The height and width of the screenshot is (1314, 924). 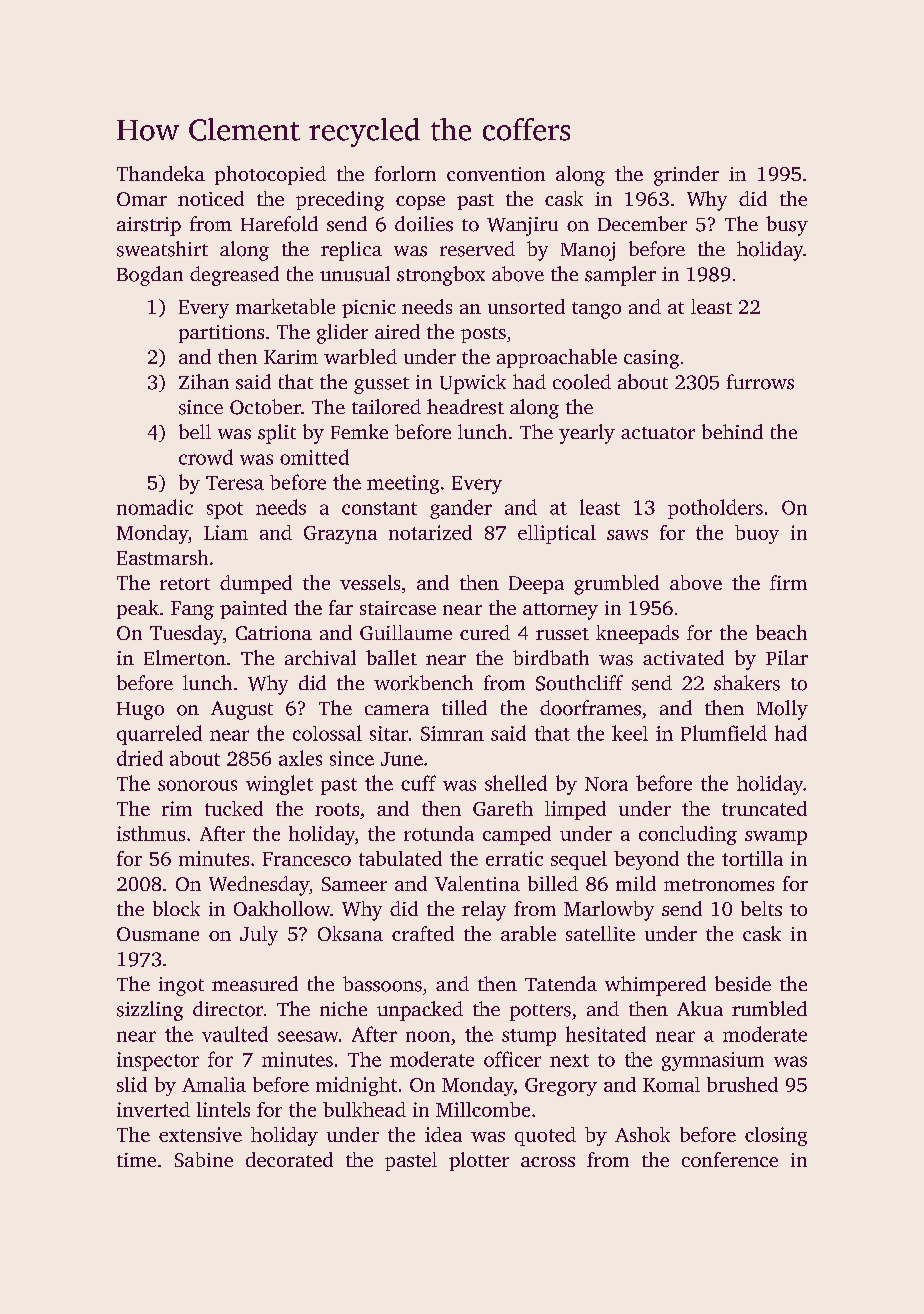 What do you see at coordinates (204, 1159) in the screenshot?
I see `Sabine` at bounding box center [204, 1159].
